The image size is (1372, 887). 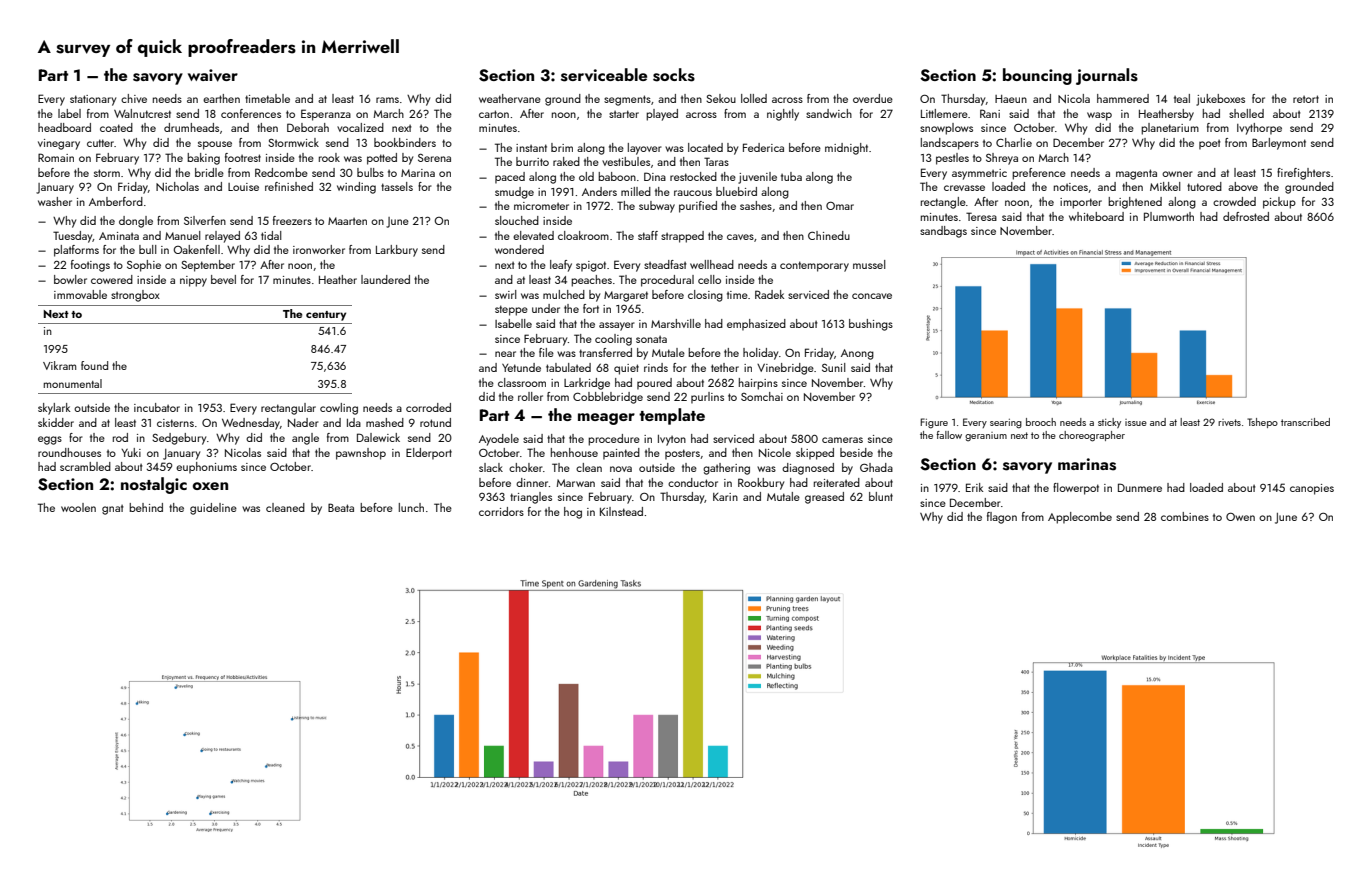 What do you see at coordinates (1229, 422) in the screenshot?
I see `rivets` at bounding box center [1229, 422].
